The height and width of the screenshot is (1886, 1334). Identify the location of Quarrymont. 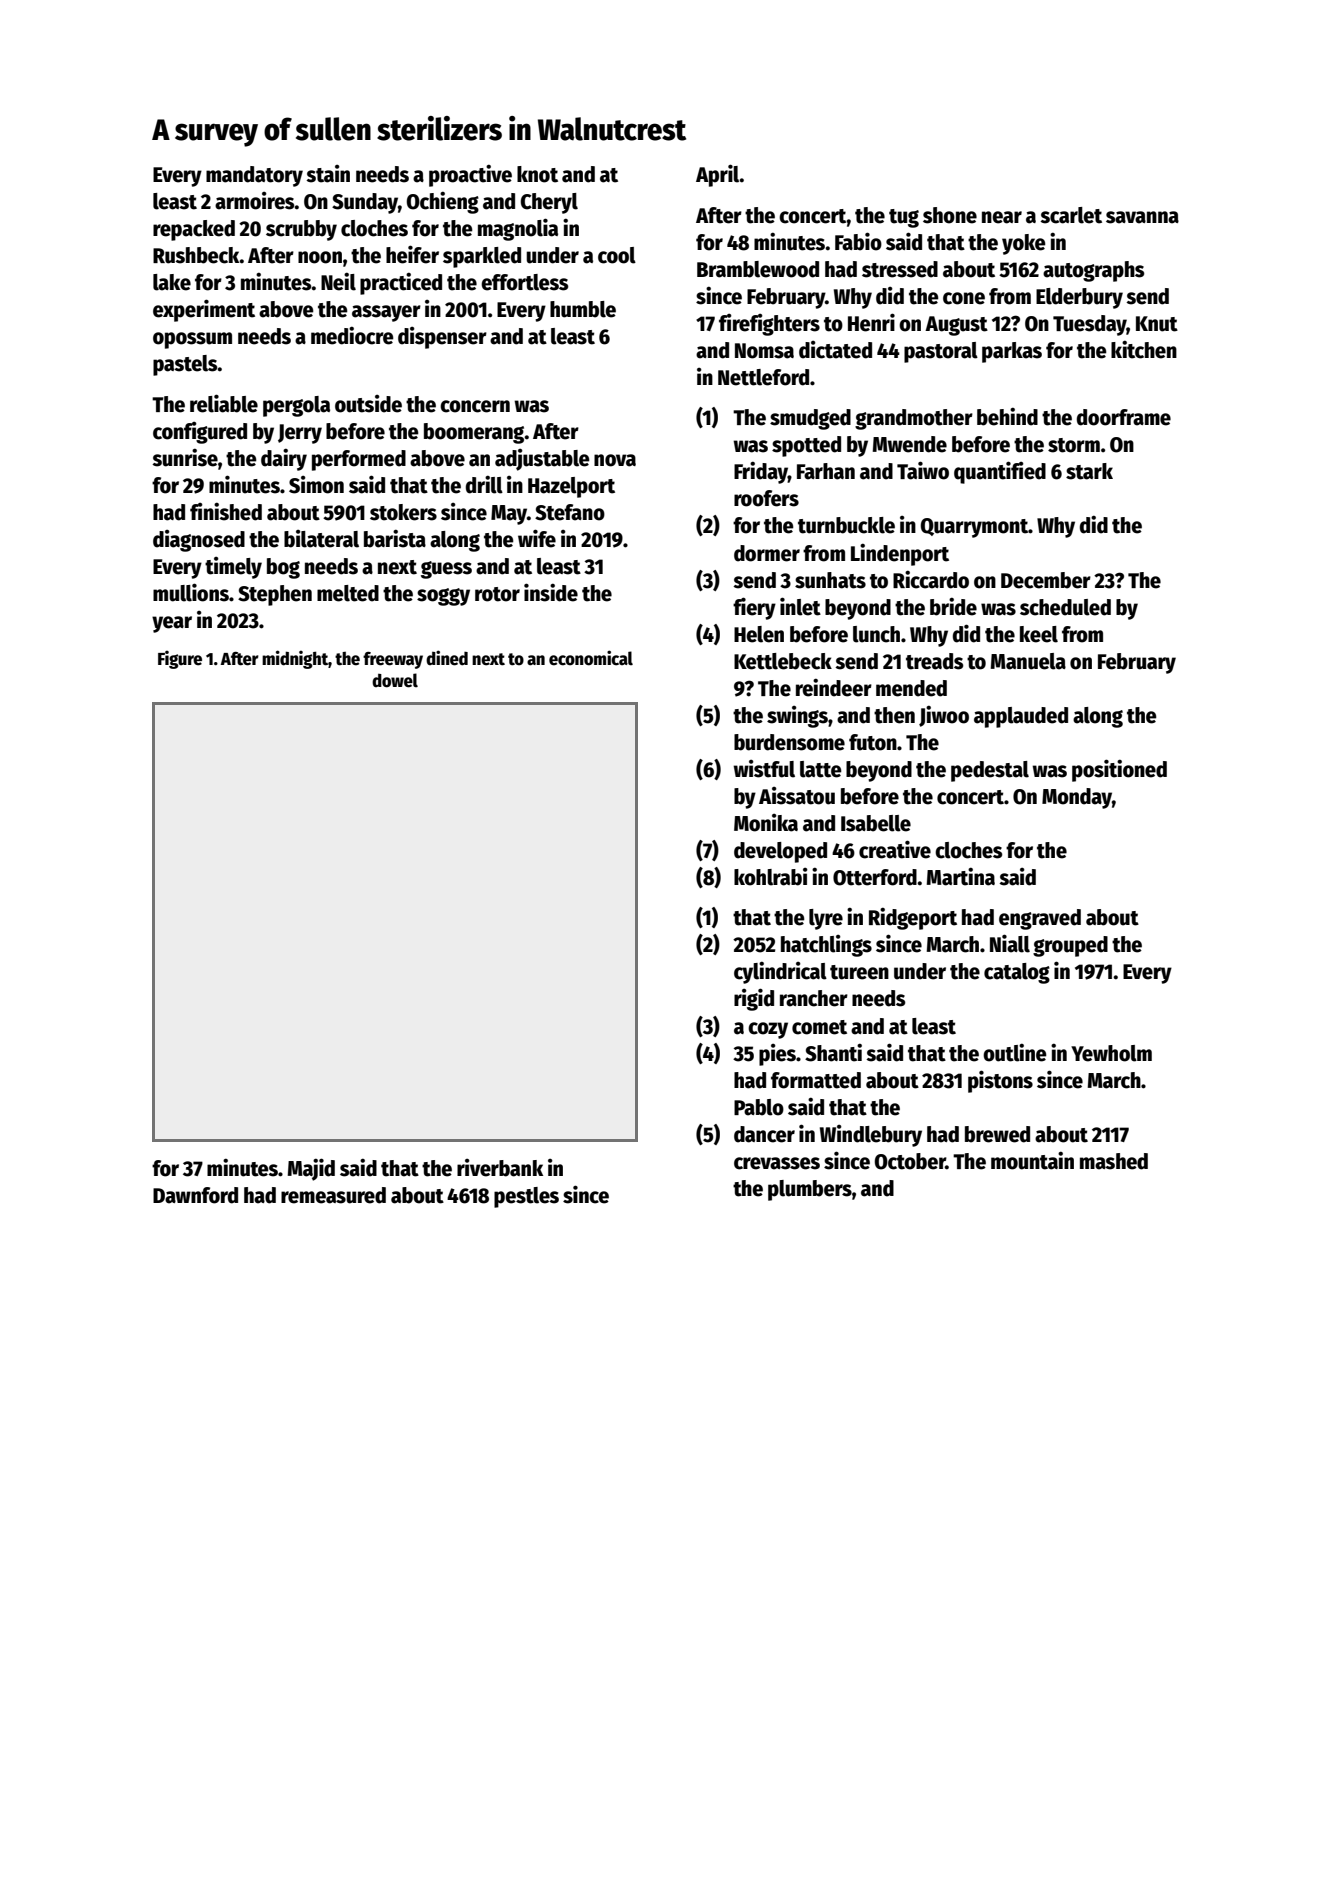
(974, 528).
